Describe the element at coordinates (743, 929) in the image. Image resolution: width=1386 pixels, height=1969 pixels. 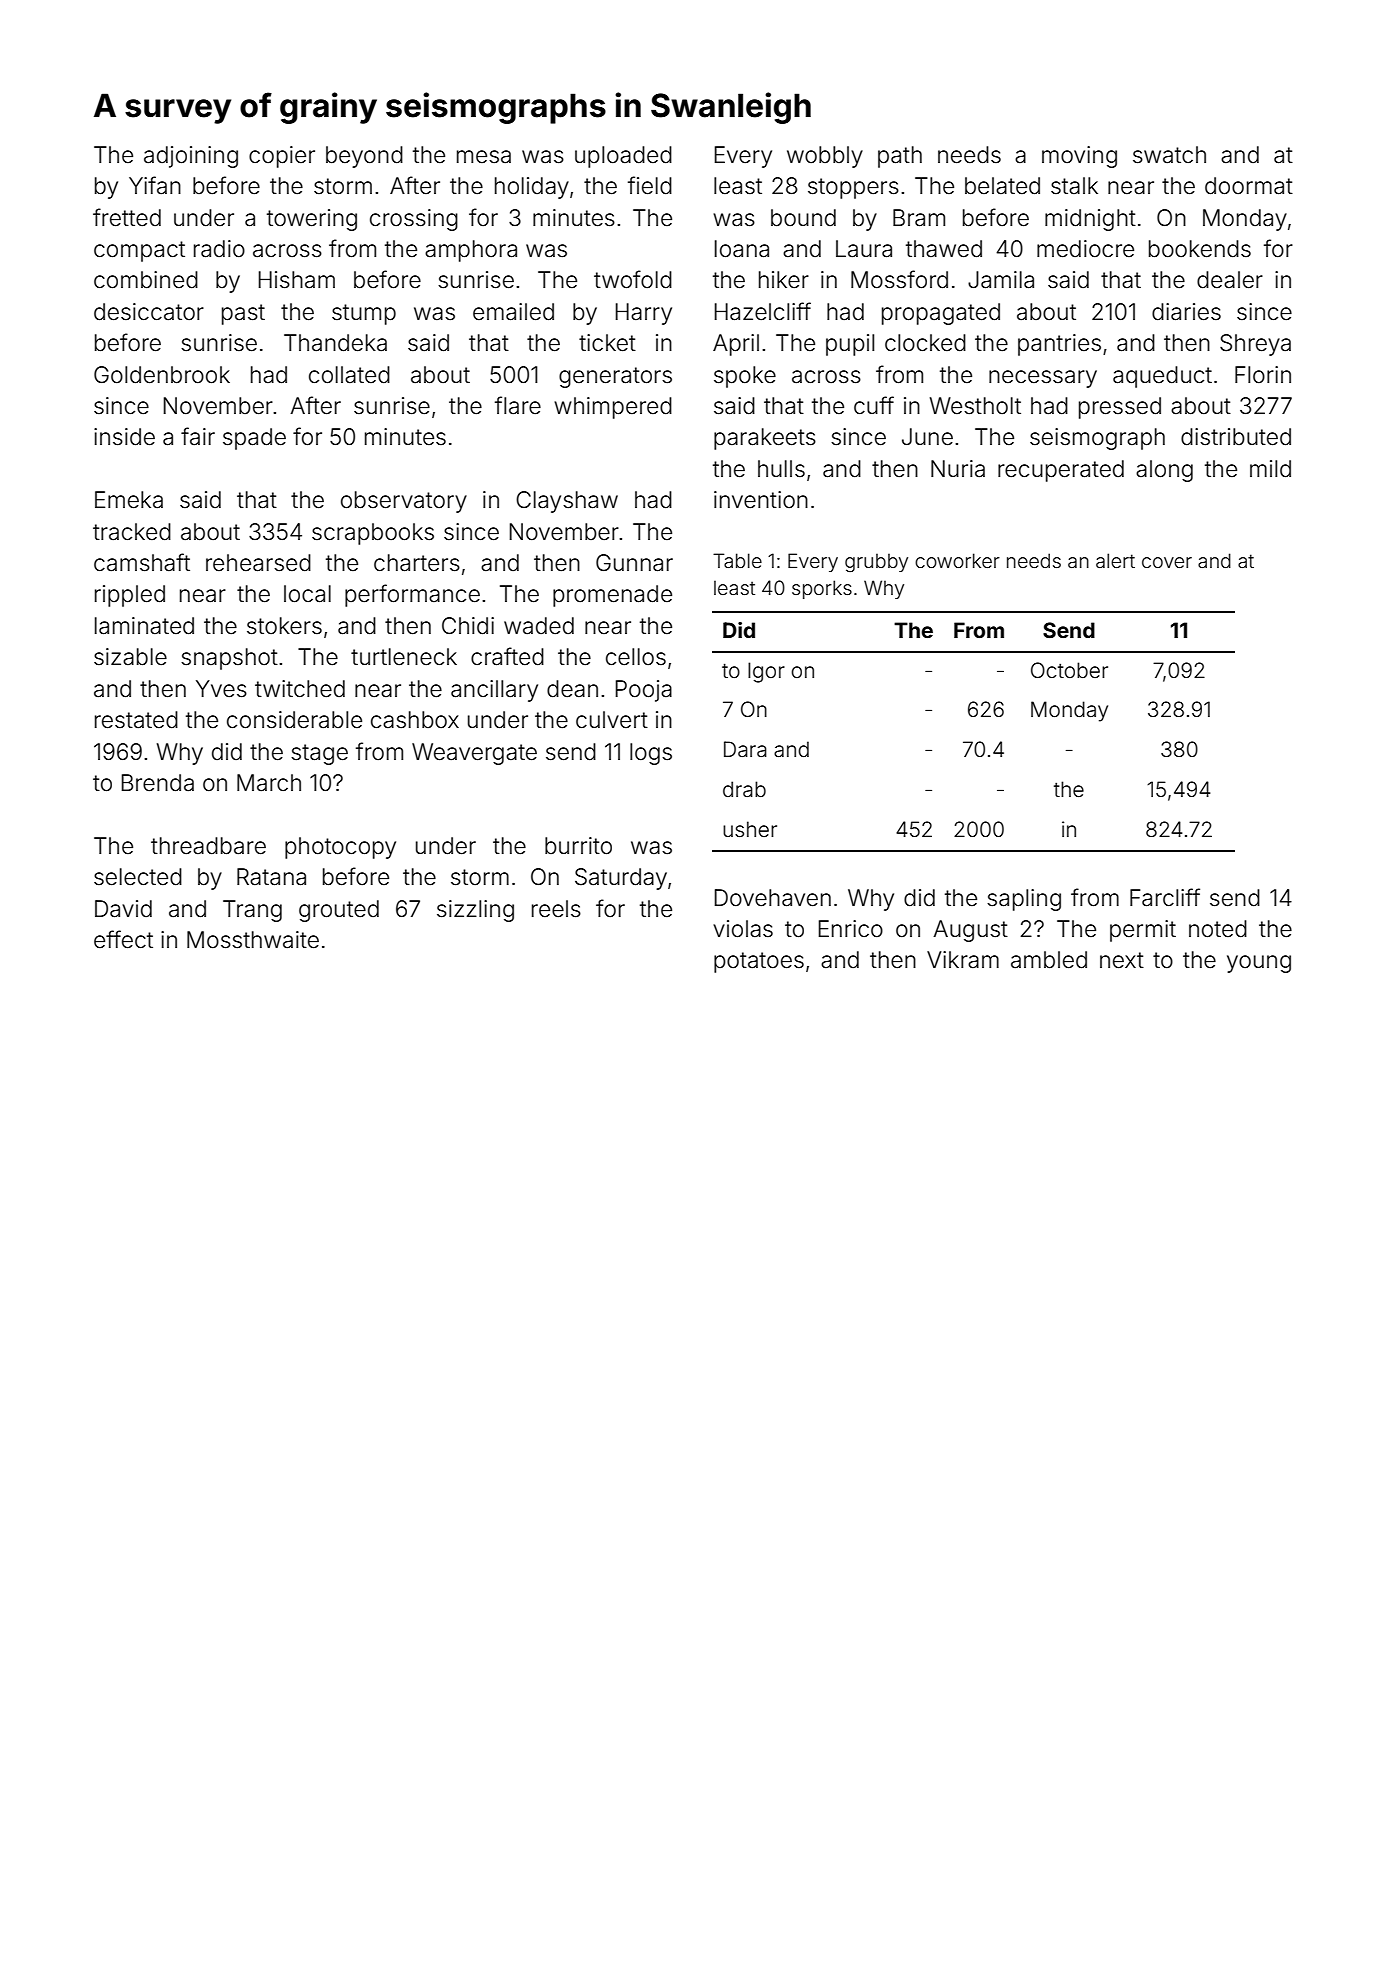
I see `violas` at that location.
